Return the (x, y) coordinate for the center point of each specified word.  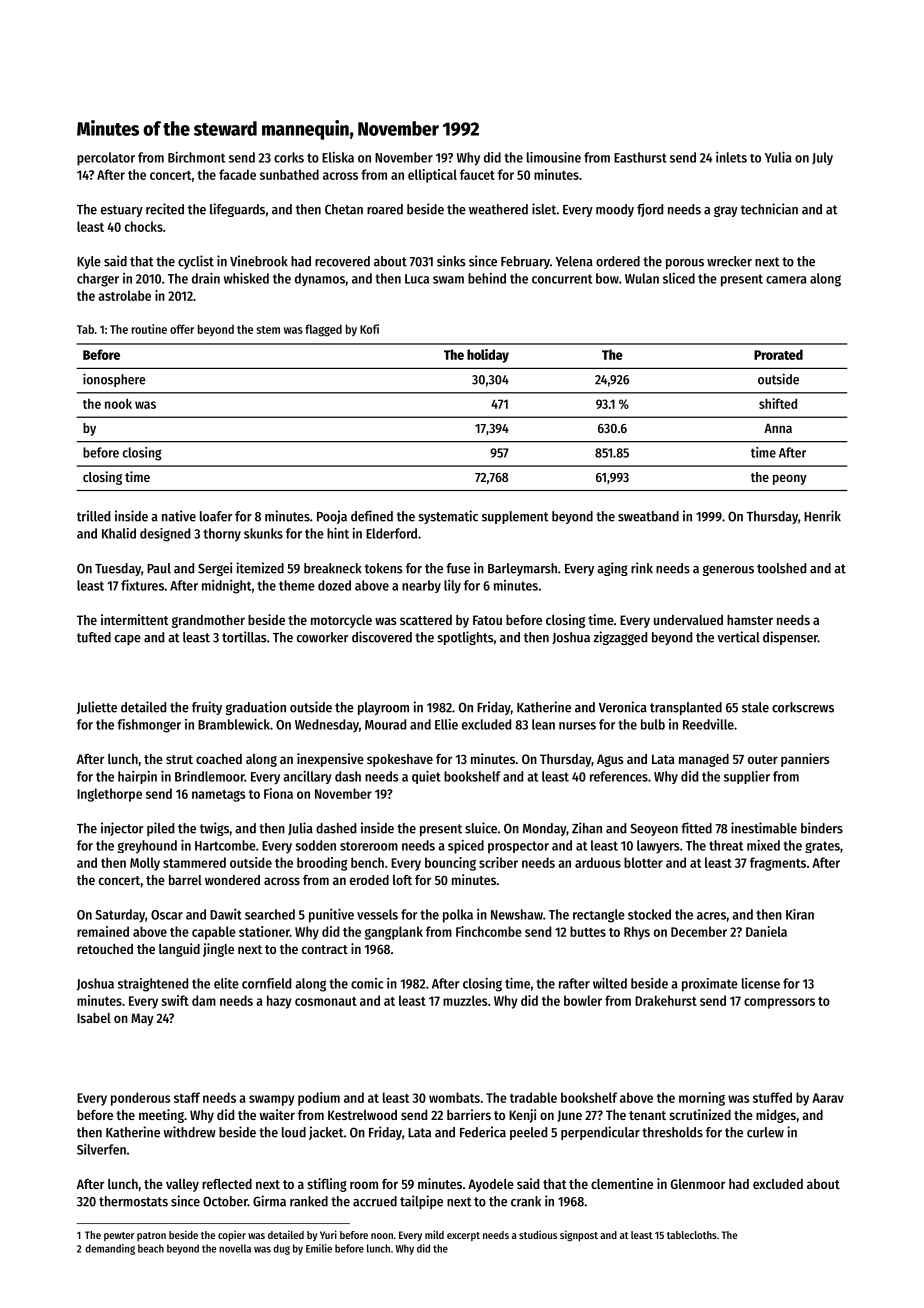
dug (281, 1249)
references (619, 776)
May (142, 1019)
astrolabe (124, 295)
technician (769, 209)
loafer (216, 516)
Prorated (778, 354)
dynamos (320, 279)
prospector (518, 847)
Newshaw (517, 914)
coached (219, 759)
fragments (778, 864)
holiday (488, 356)
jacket (326, 1133)
